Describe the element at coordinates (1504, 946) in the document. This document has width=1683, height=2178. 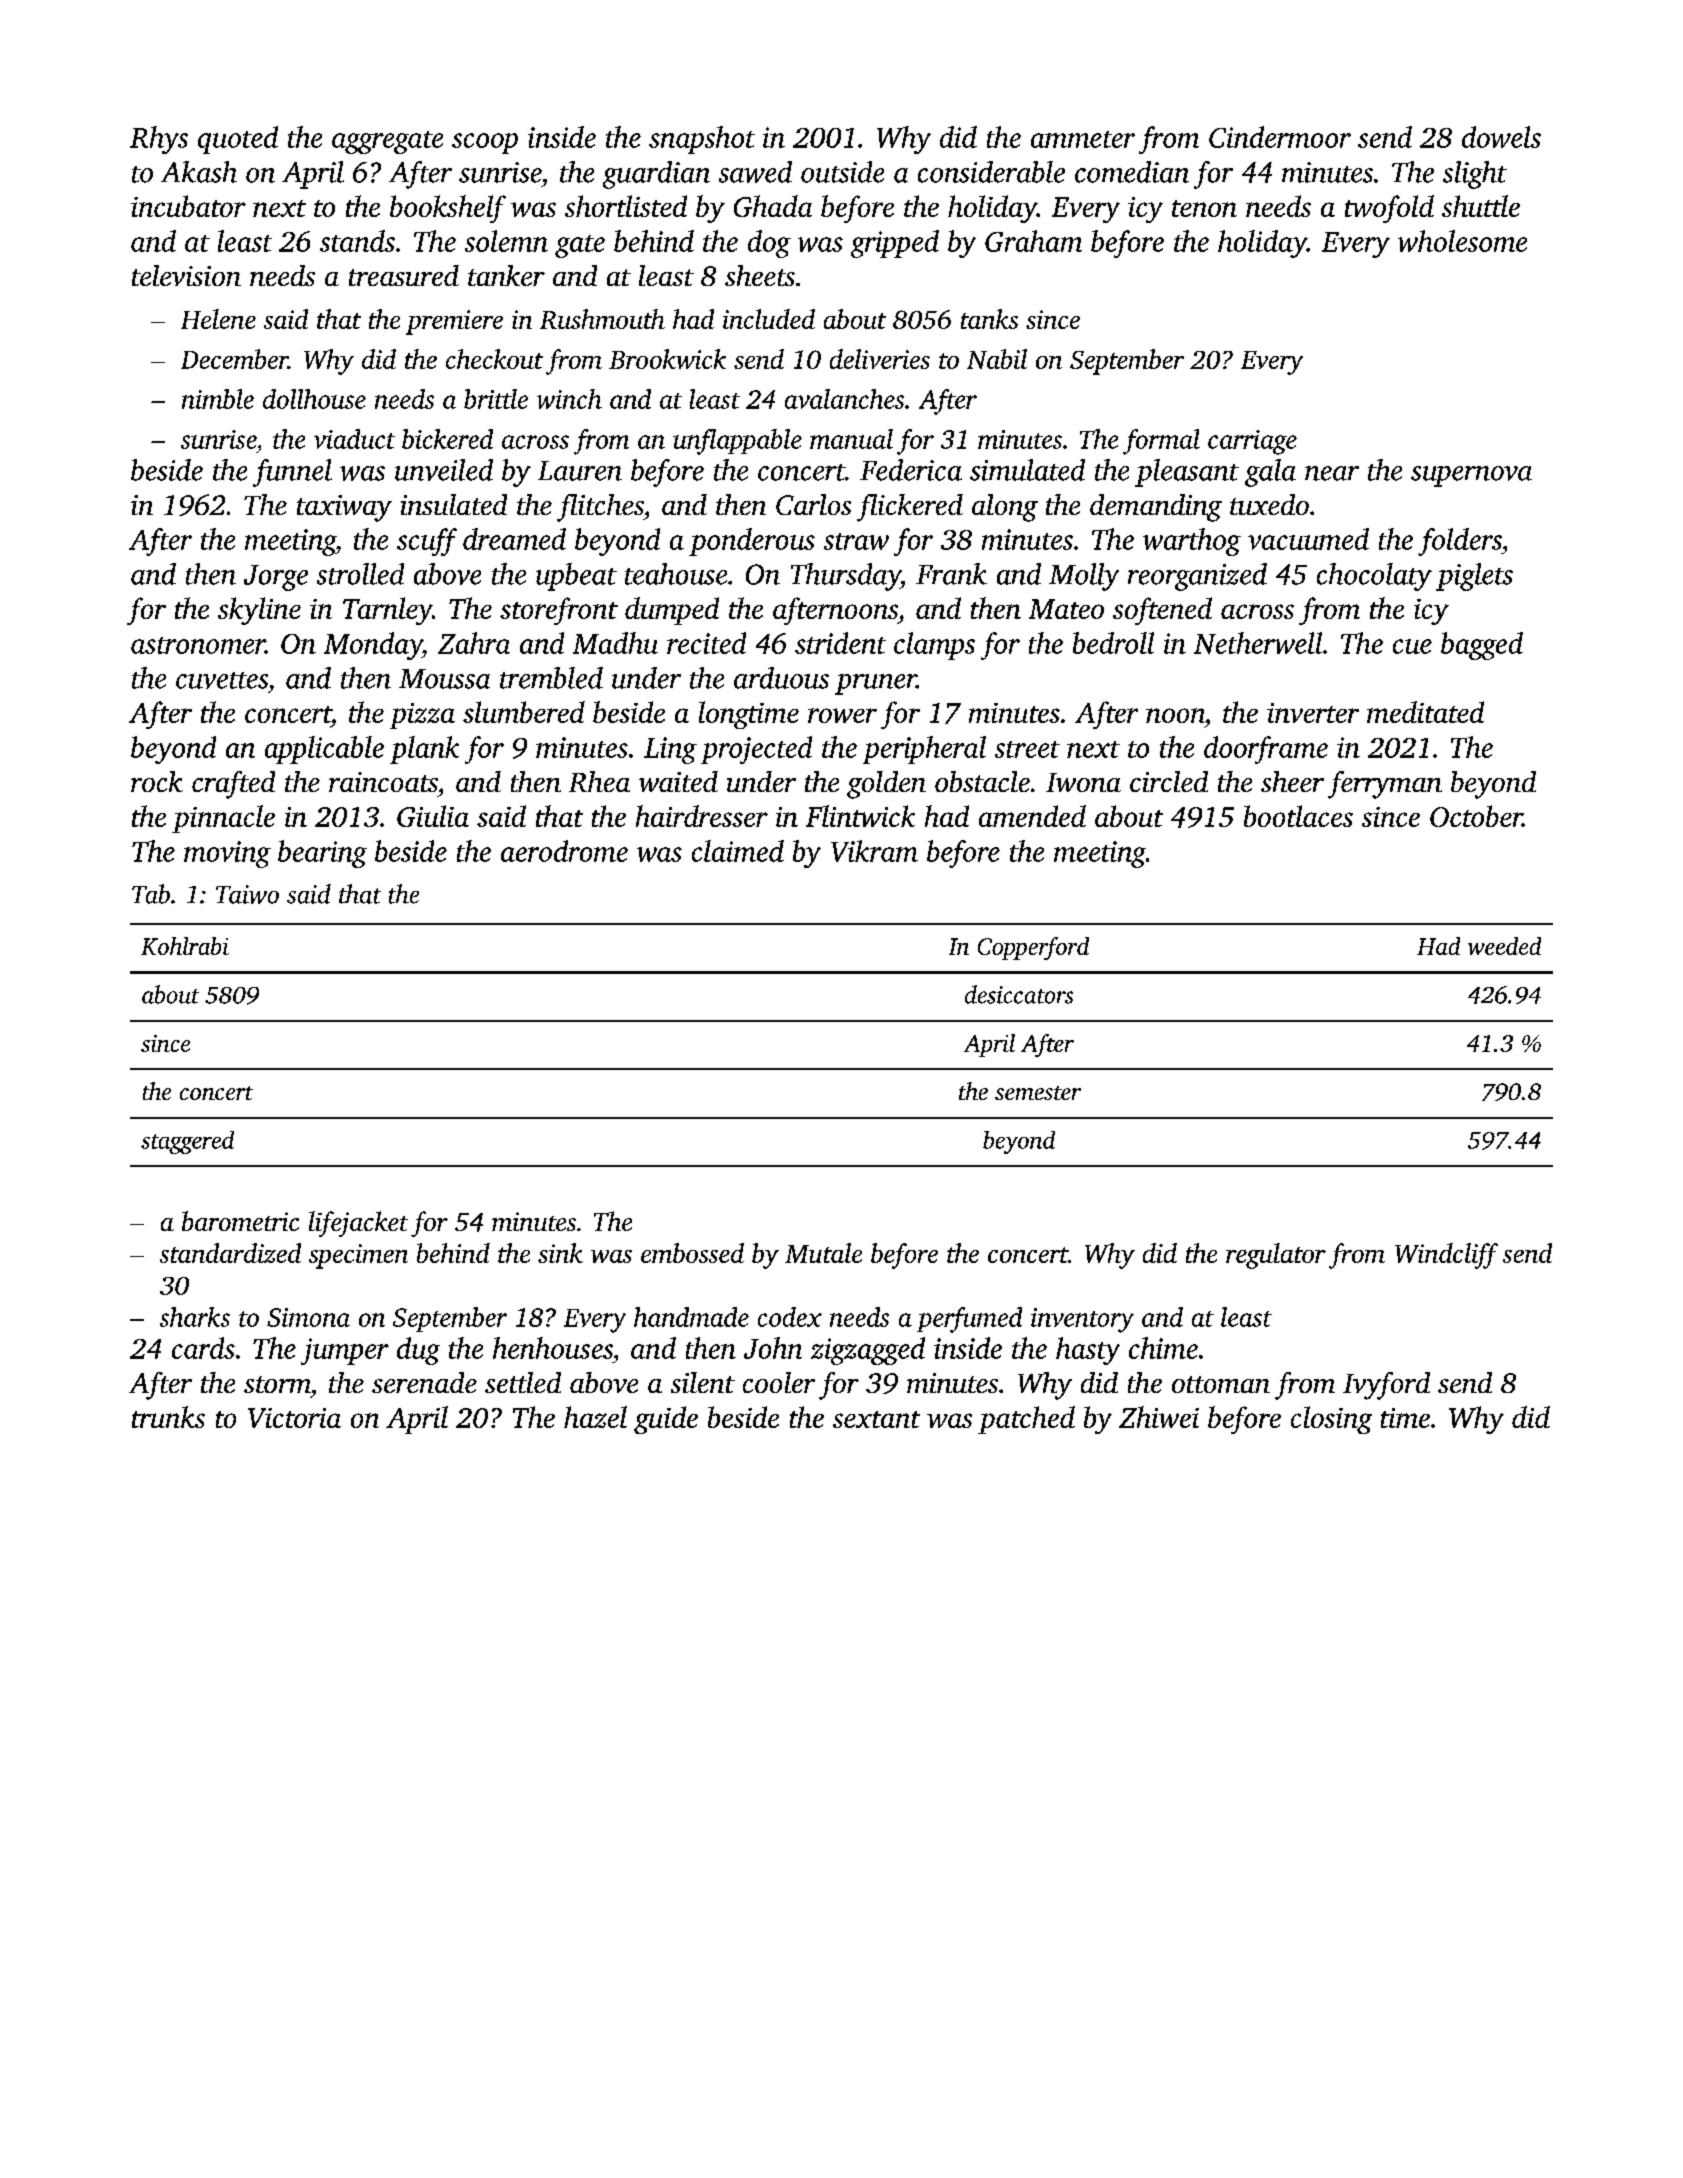
I see `weeded` at that location.
